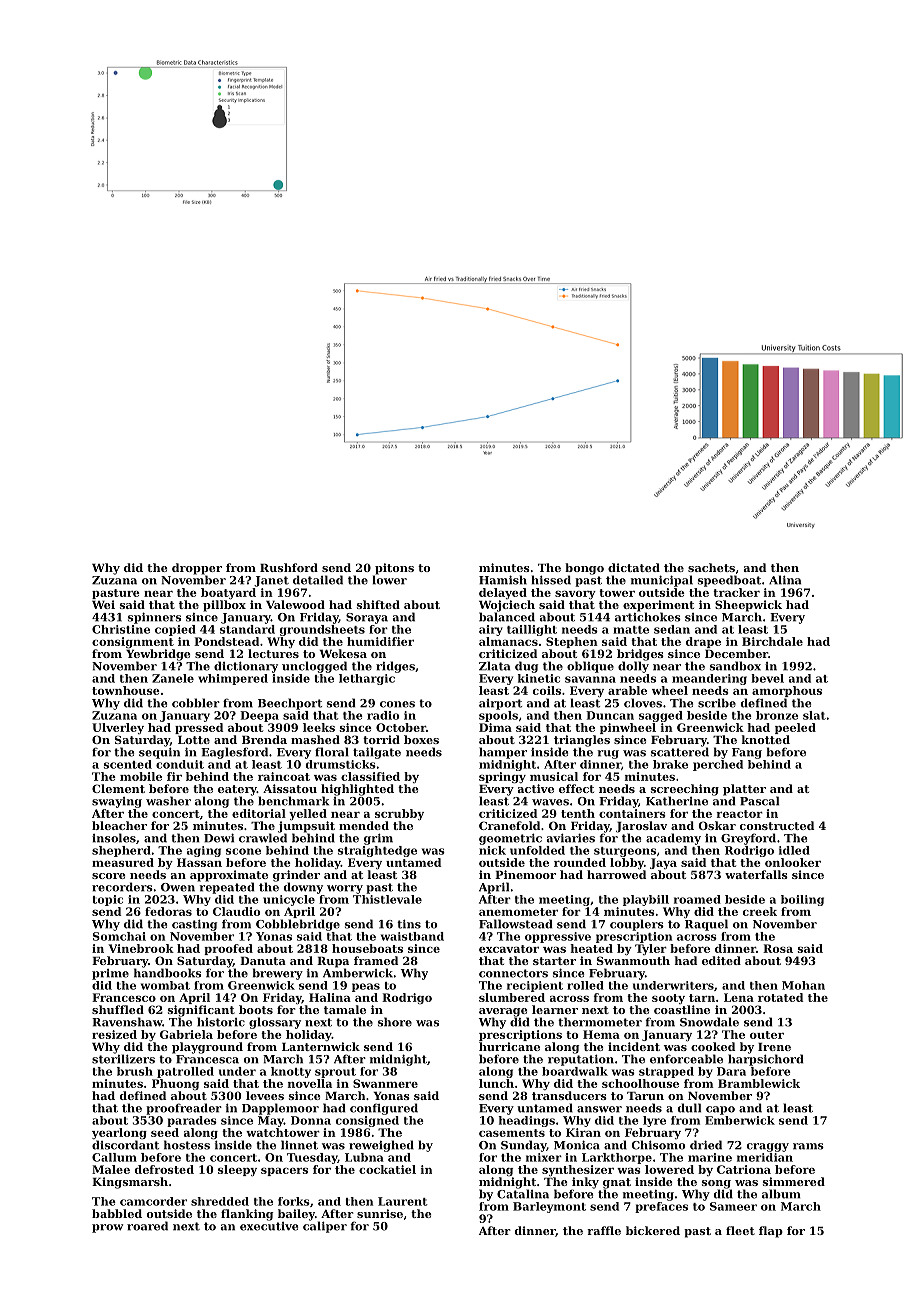  Describe the element at coordinates (668, 999) in the image. I see `sooty` at that location.
